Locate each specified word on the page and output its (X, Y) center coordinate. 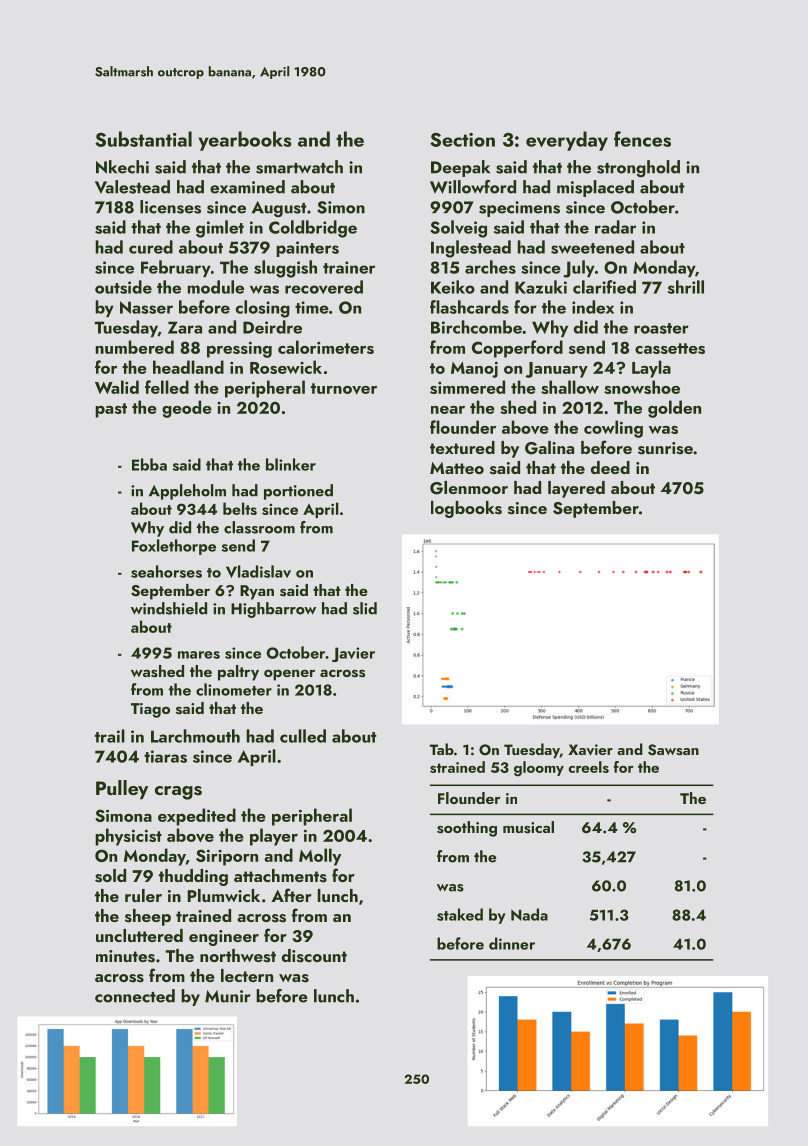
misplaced (595, 188)
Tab (442, 749)
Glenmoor (469, 488)
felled (167, 387)
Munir (228, 996)
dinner (512, 943)
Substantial (143, 139)
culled (303, 736)
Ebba (149, 464)
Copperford (517, 349)
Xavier (590, 750)
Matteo (457, 468)
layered (576, 489)
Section (462, 140)
